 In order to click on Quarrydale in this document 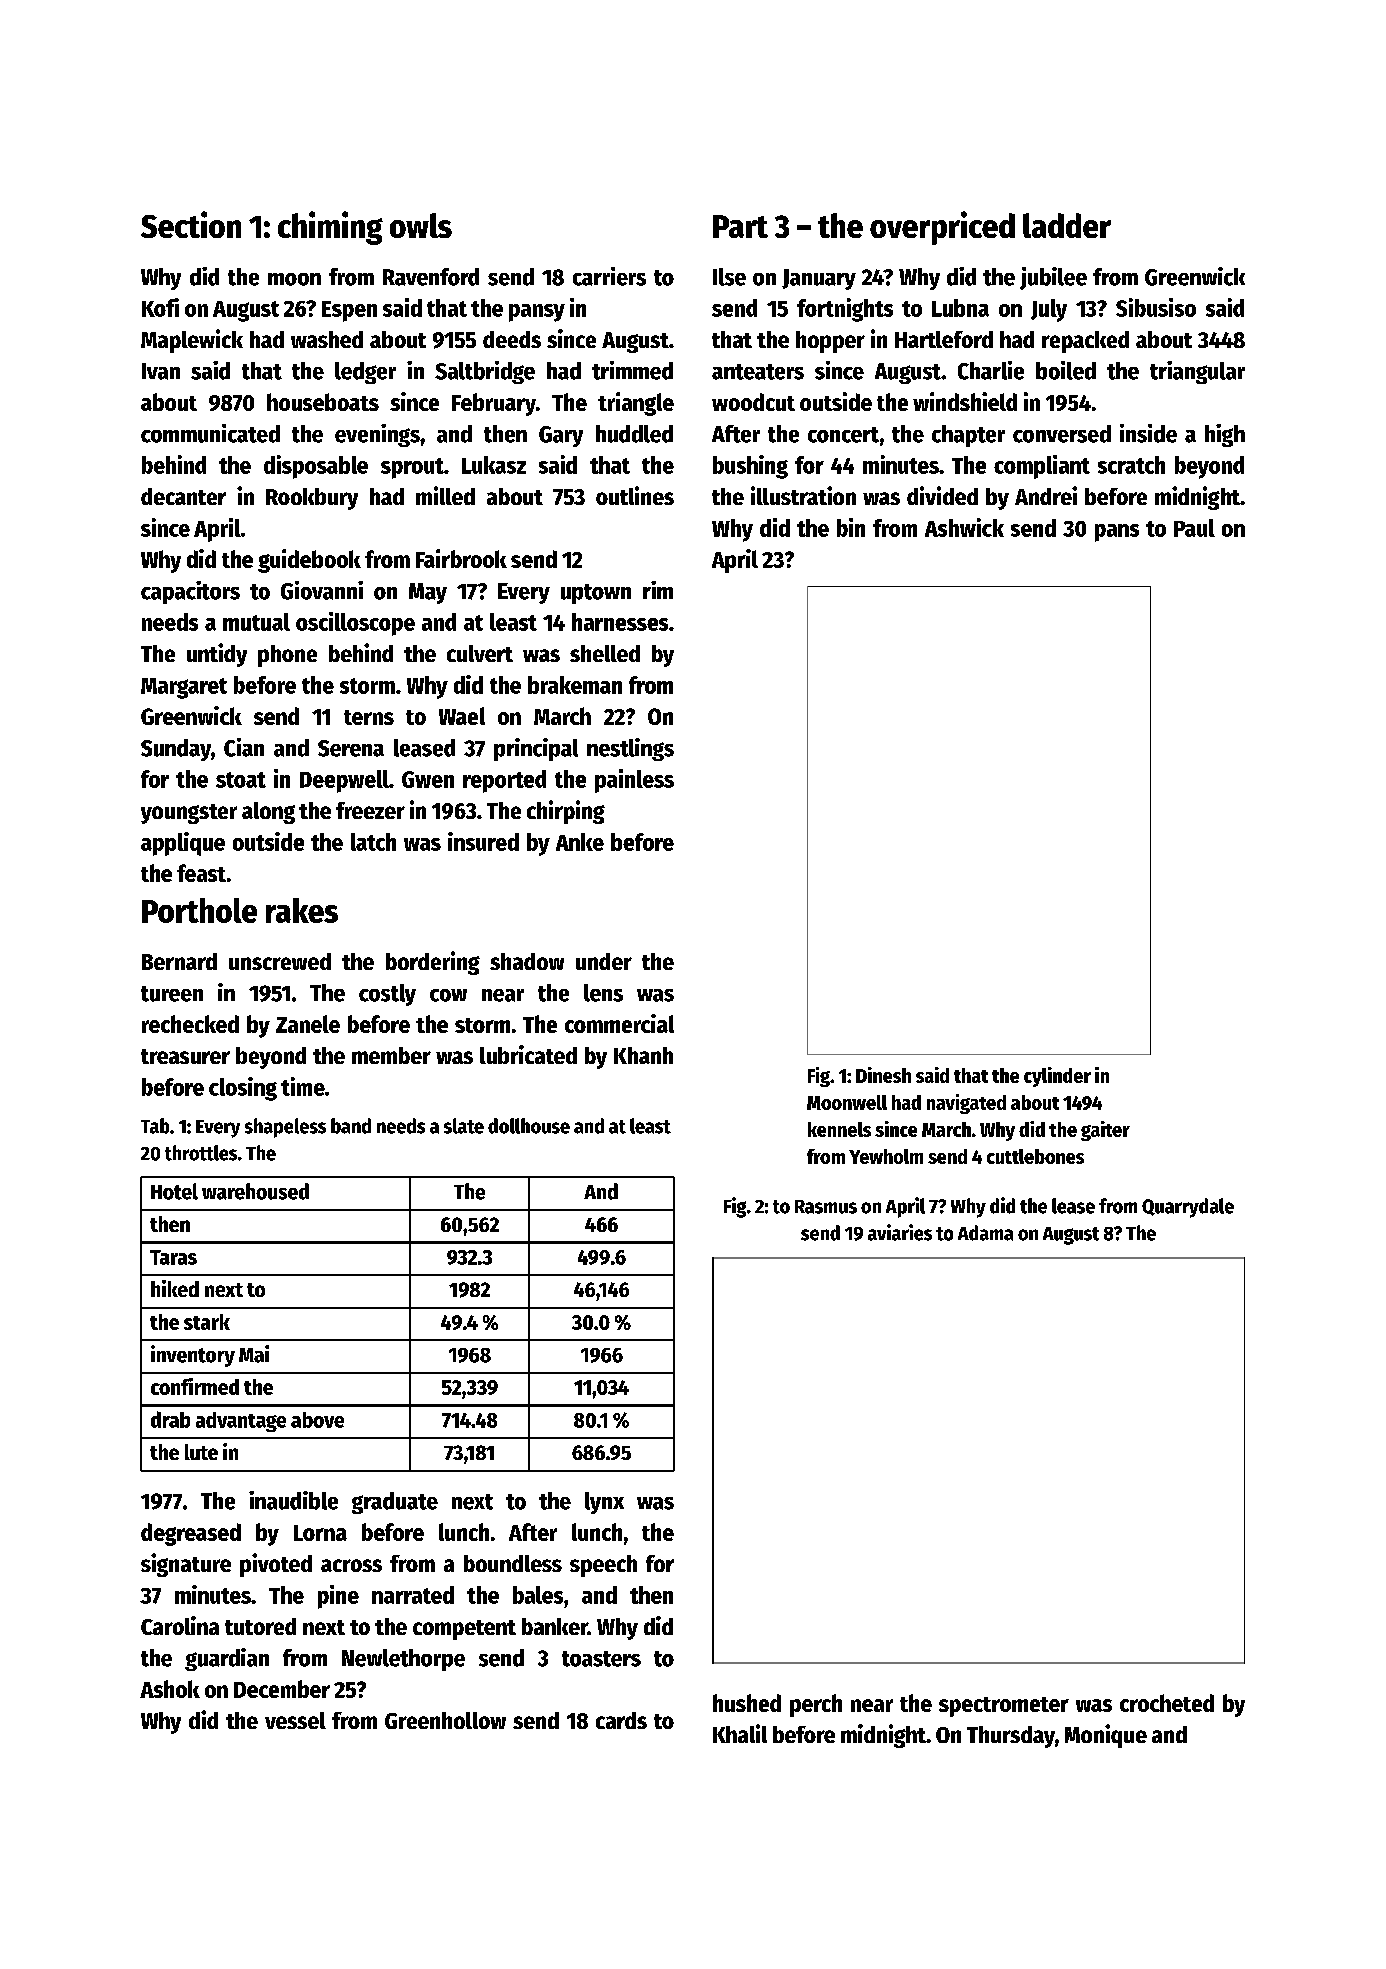, I will do `click(1188, 1208)`.
